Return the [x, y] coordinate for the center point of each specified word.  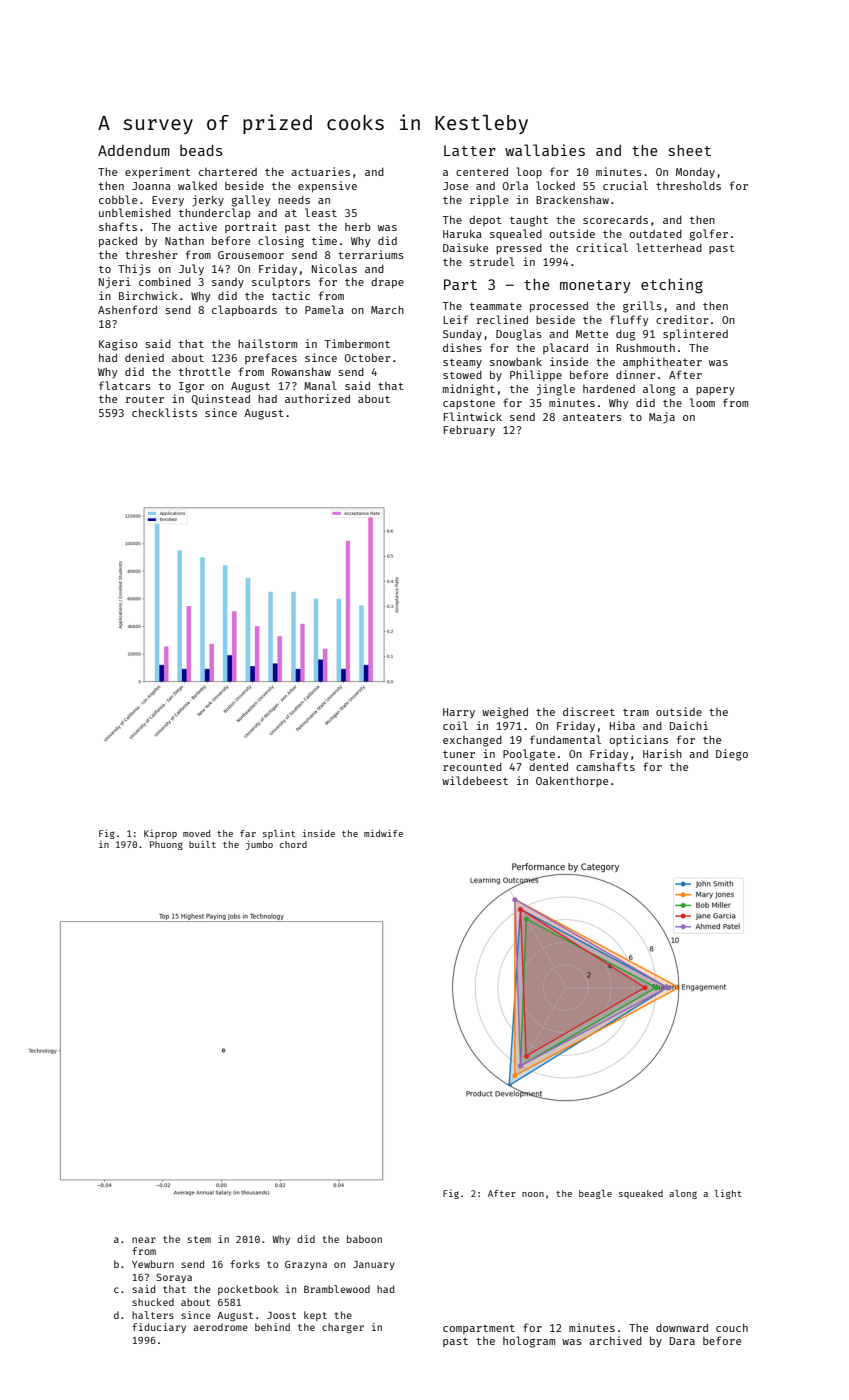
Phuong [166, 845]
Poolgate [529, 755]
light [728, 1194]
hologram [529, 1342]
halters [153, 1315]
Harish [662, 753]
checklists [164, 412]
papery [715, 391]
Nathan [184, 241]
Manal [320, 385]
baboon [364, 1239]
